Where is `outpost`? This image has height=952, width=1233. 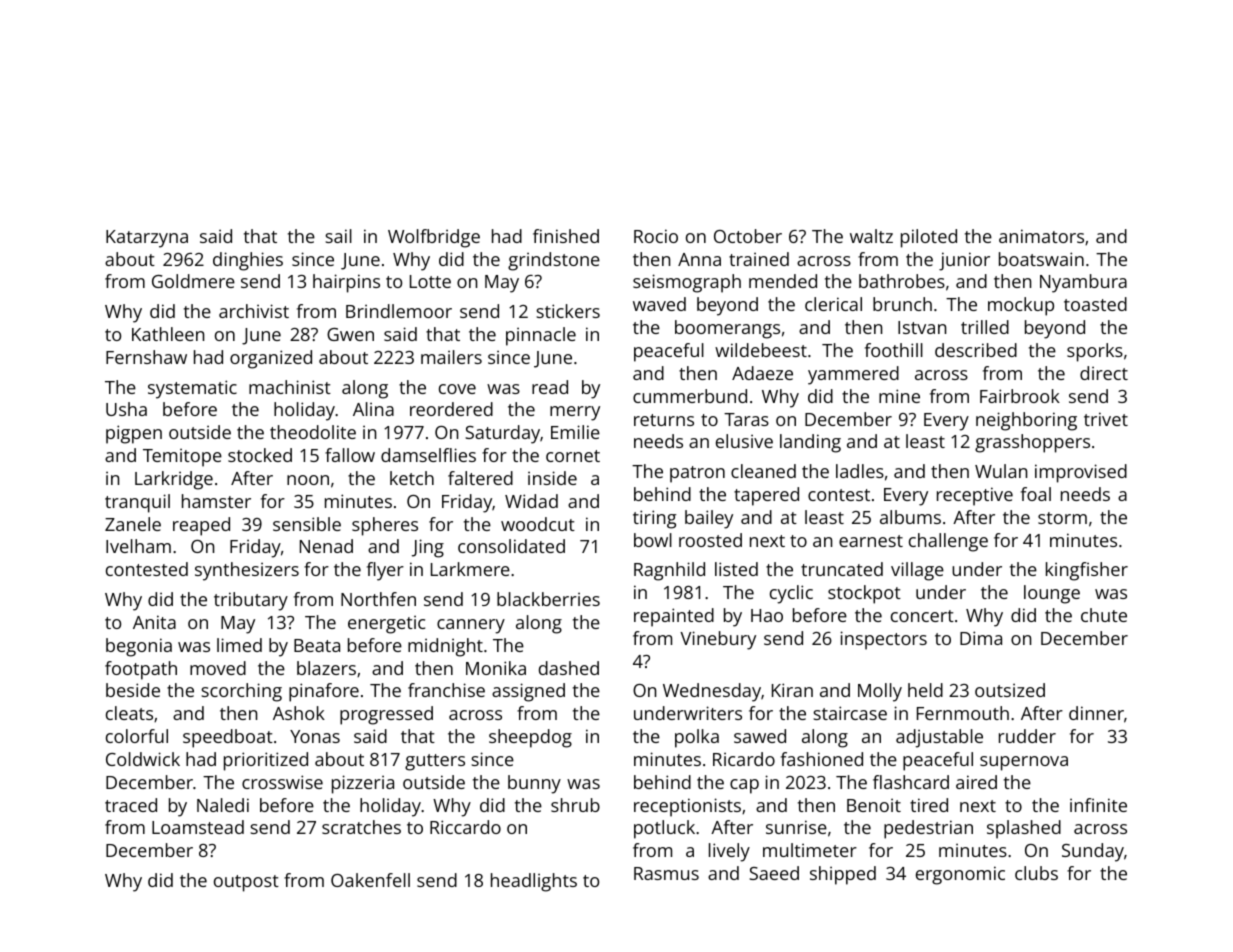 outpost is located at coordinates (246, 883).
